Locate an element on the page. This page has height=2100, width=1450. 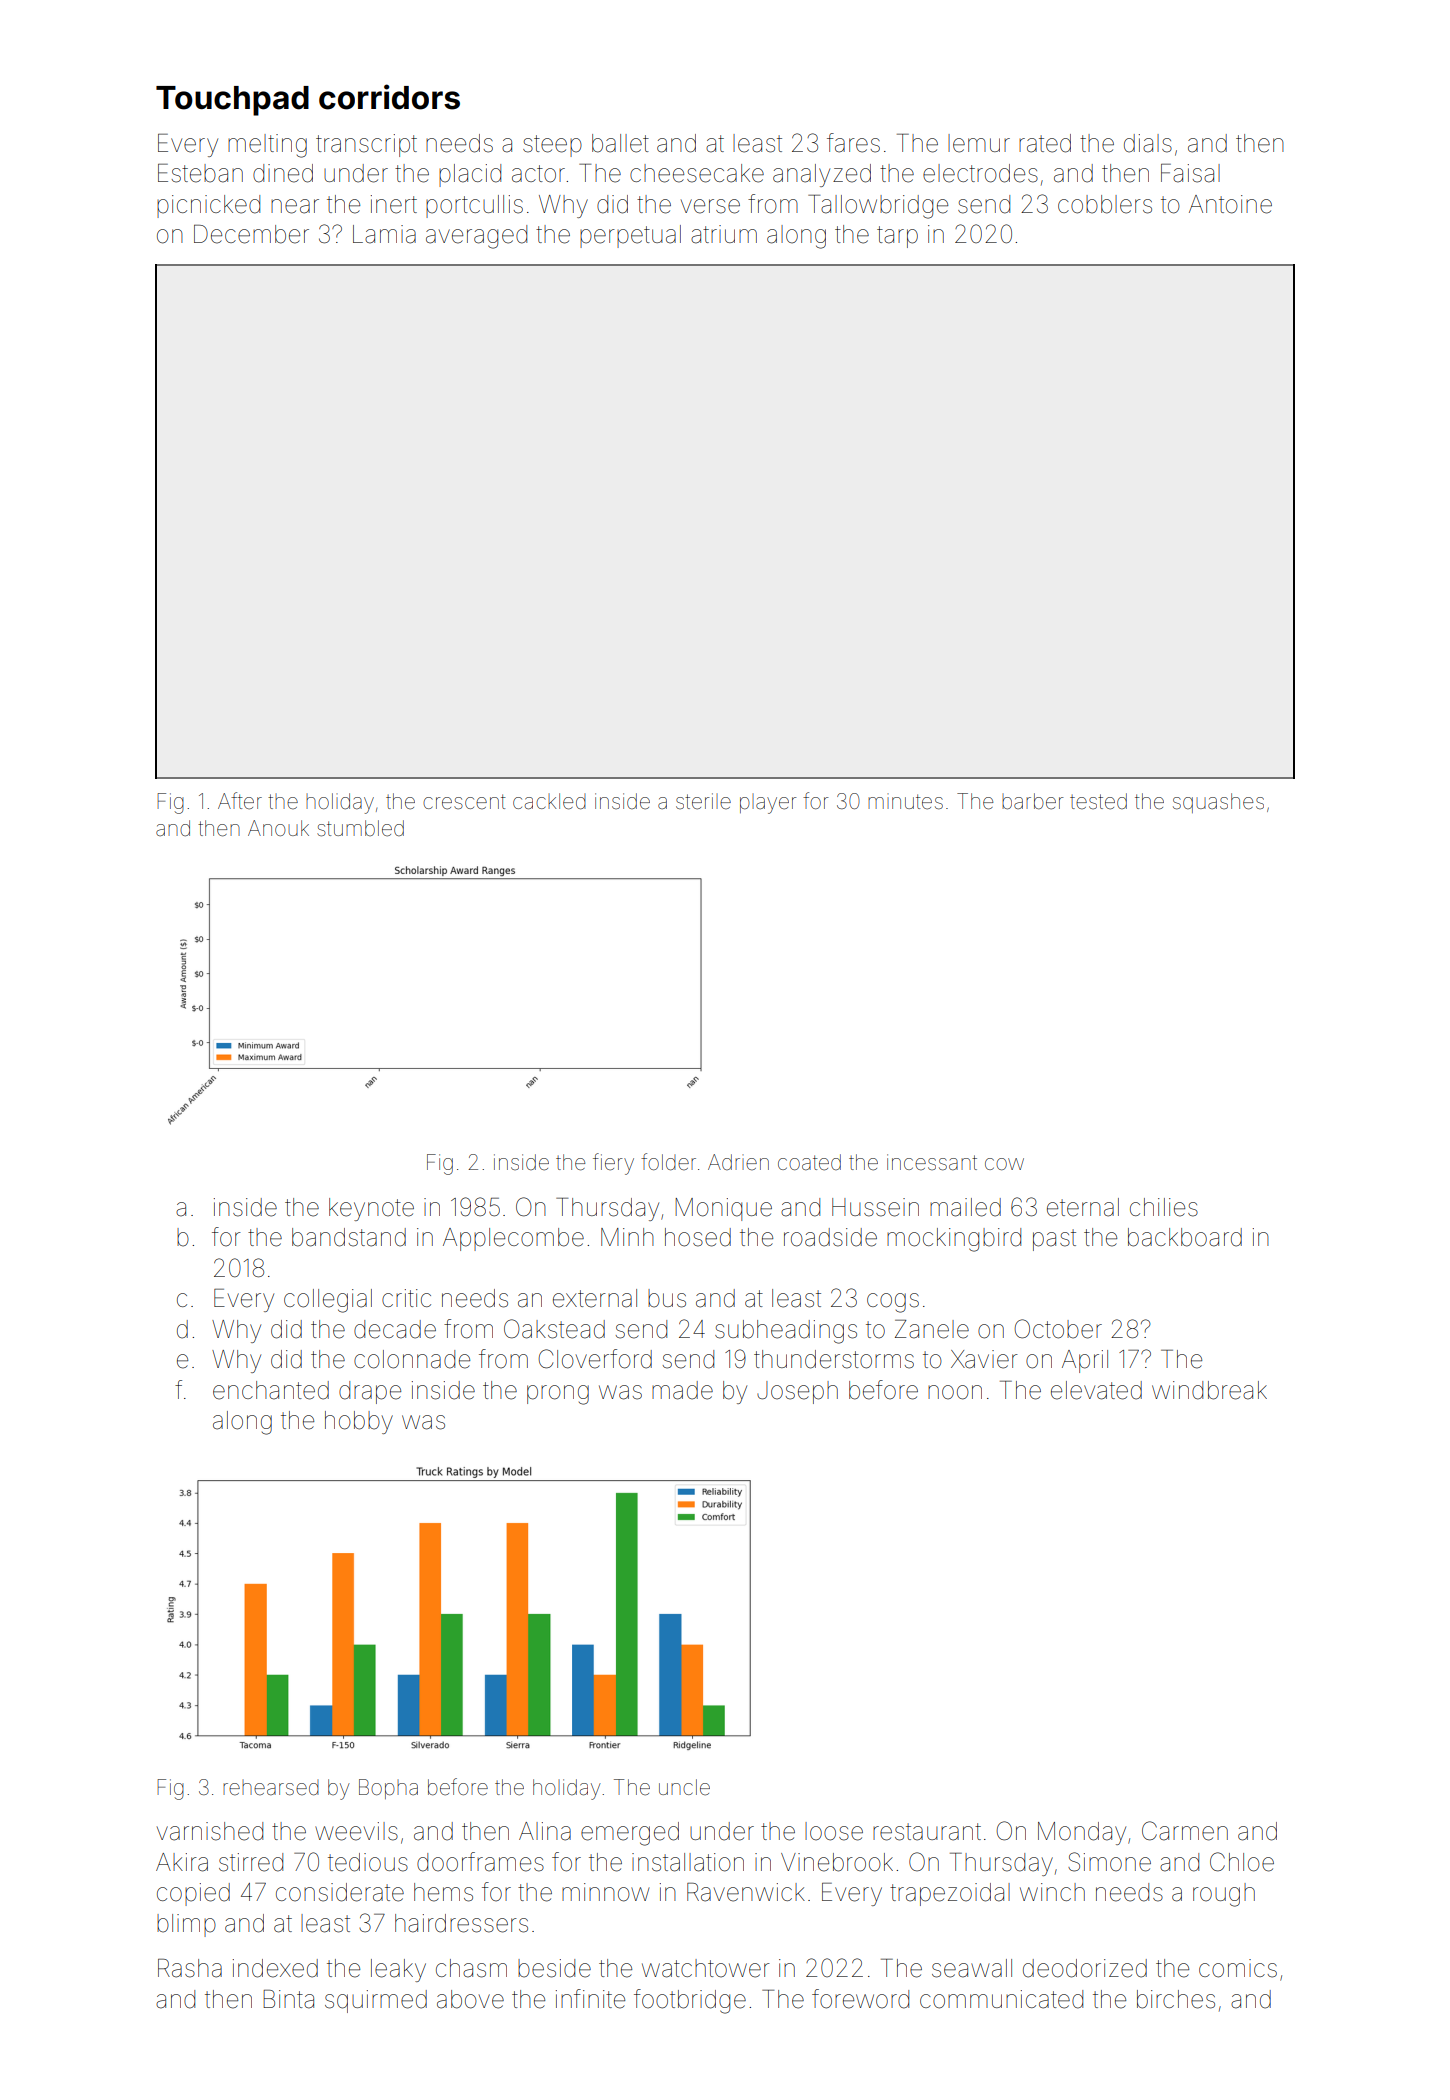
Lamia is located at coordinates (384, 234).
